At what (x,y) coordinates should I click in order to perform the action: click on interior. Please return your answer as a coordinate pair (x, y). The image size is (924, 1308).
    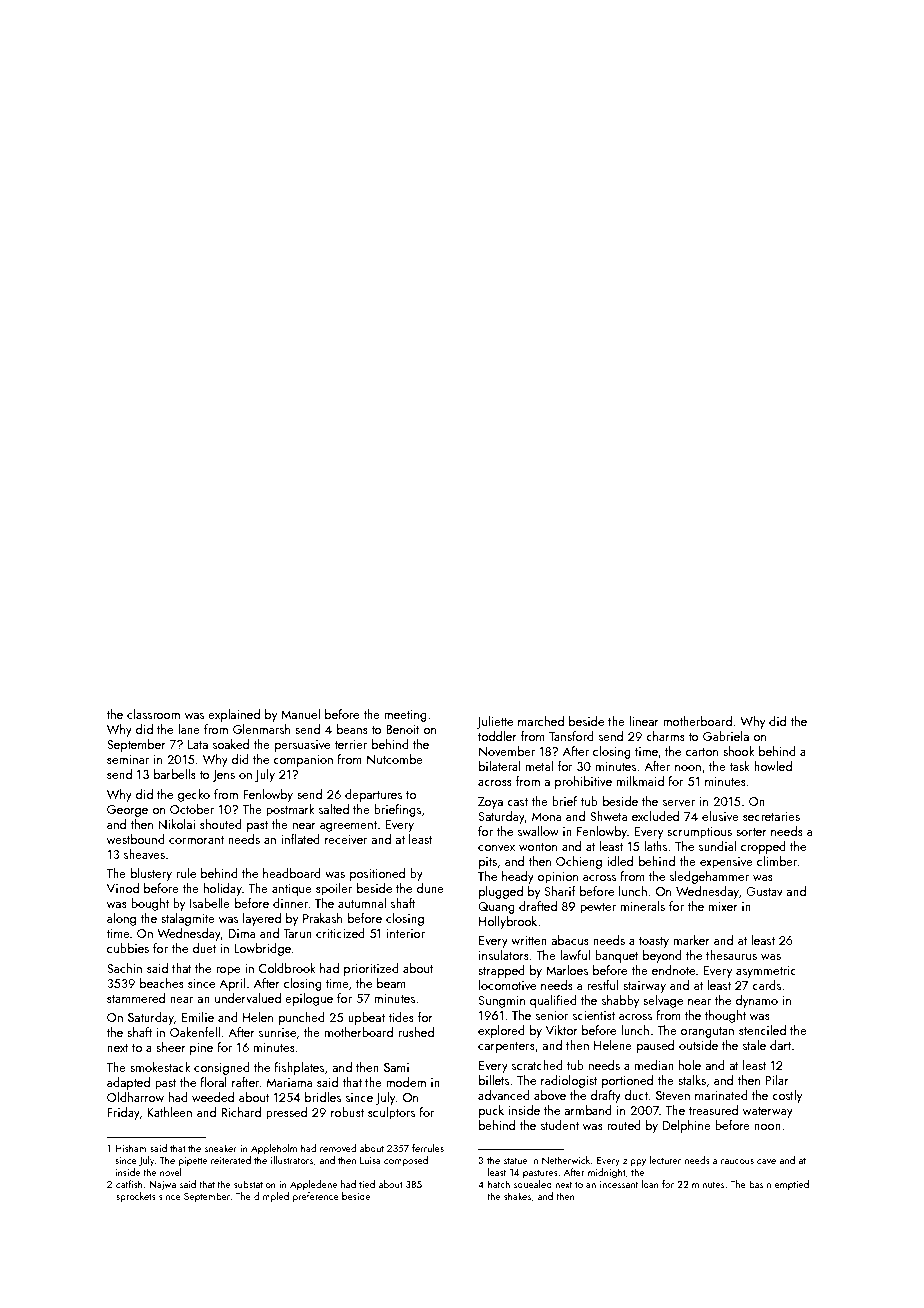
    Looking at the image, I should click on (406, 933).
